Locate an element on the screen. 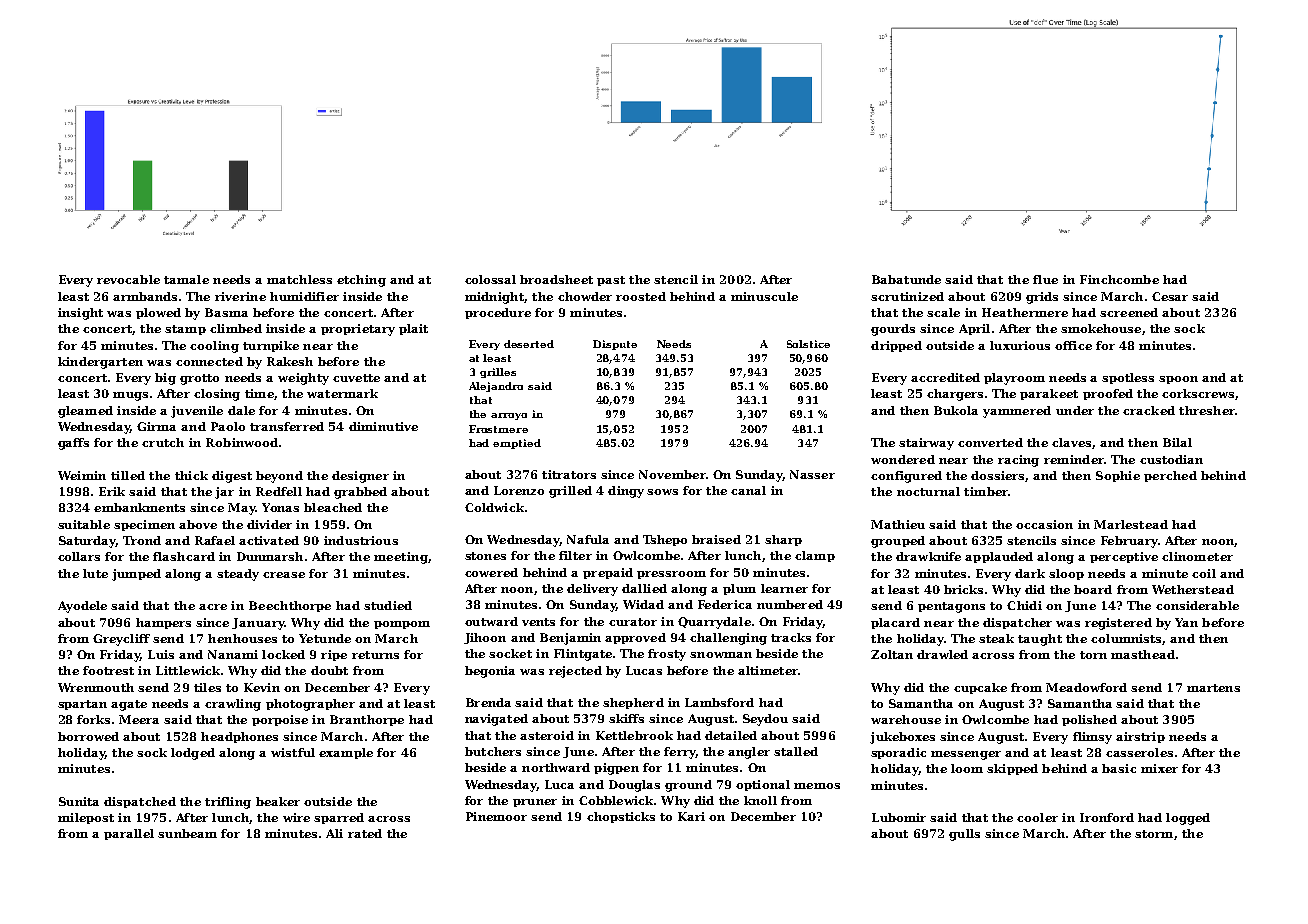  watermark is located at coordinates (342, 393).
